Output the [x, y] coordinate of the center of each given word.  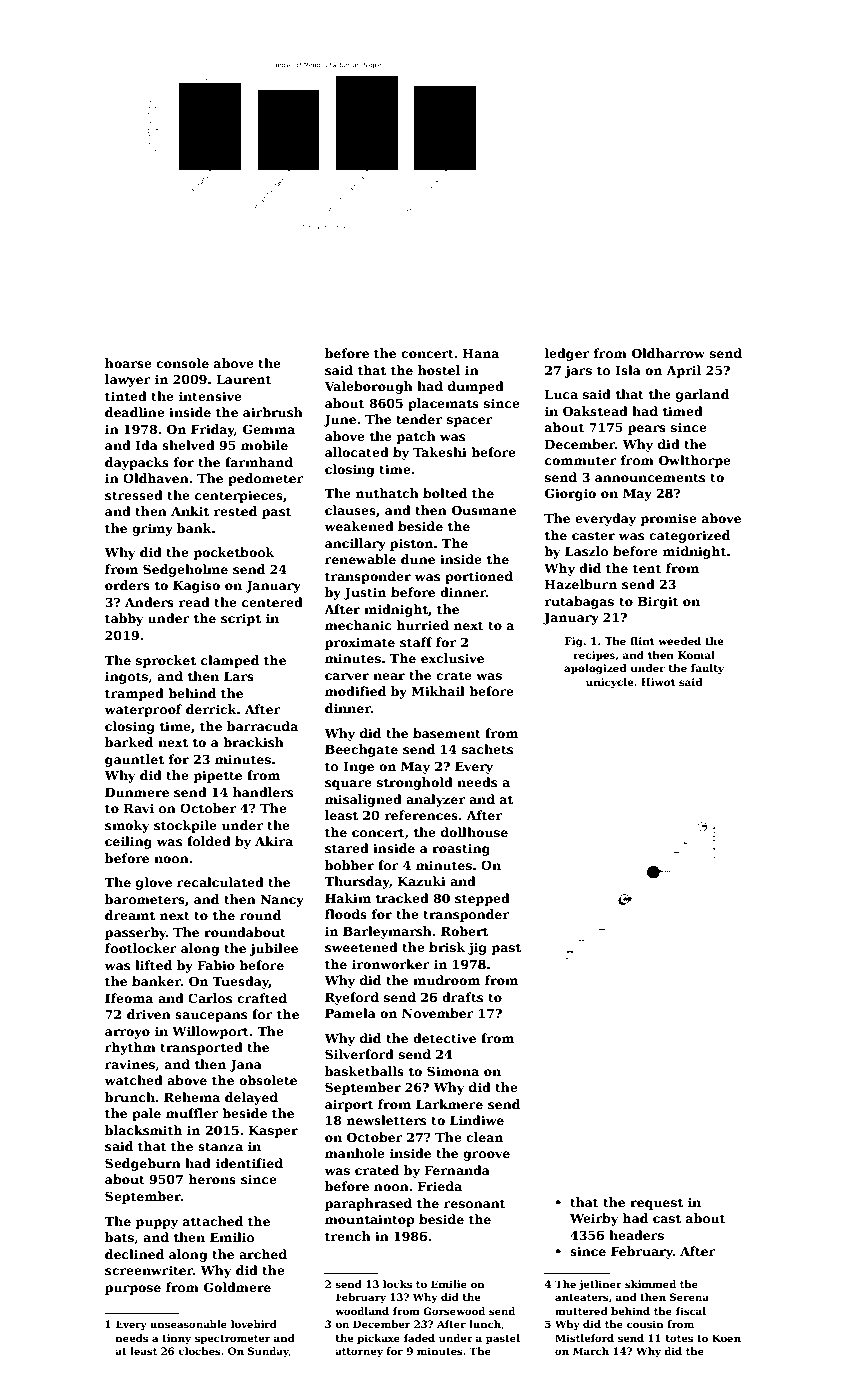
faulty [707, 669]
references [421, 815]
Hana [481, 353]
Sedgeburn [143, 1164]
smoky [127, 826]
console [182, 363]
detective [444, 1038]
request [656, 1204]
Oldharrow [668, 353]
